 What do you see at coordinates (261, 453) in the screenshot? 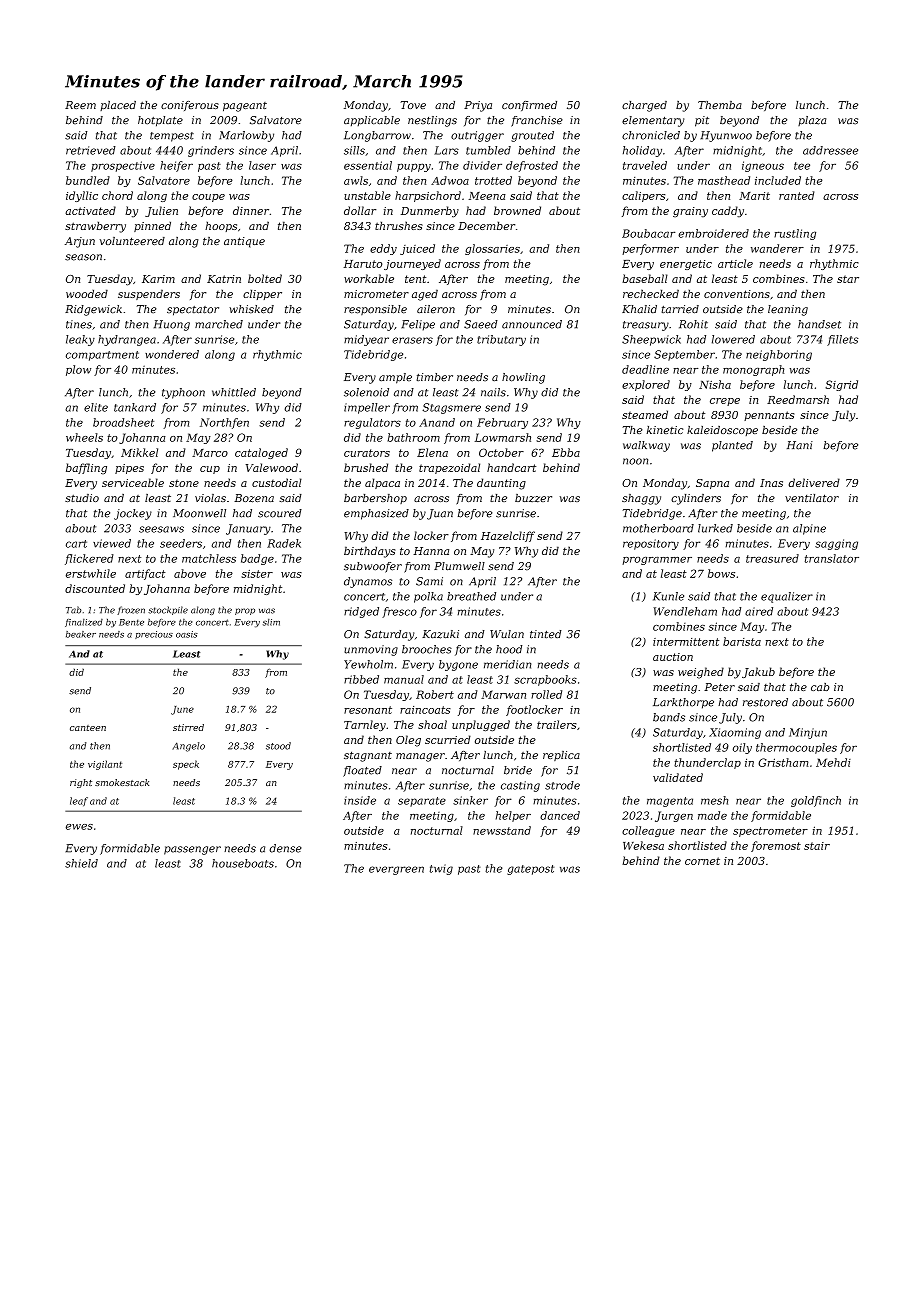
I see `cataloged` at bounding box center [261, 453].
